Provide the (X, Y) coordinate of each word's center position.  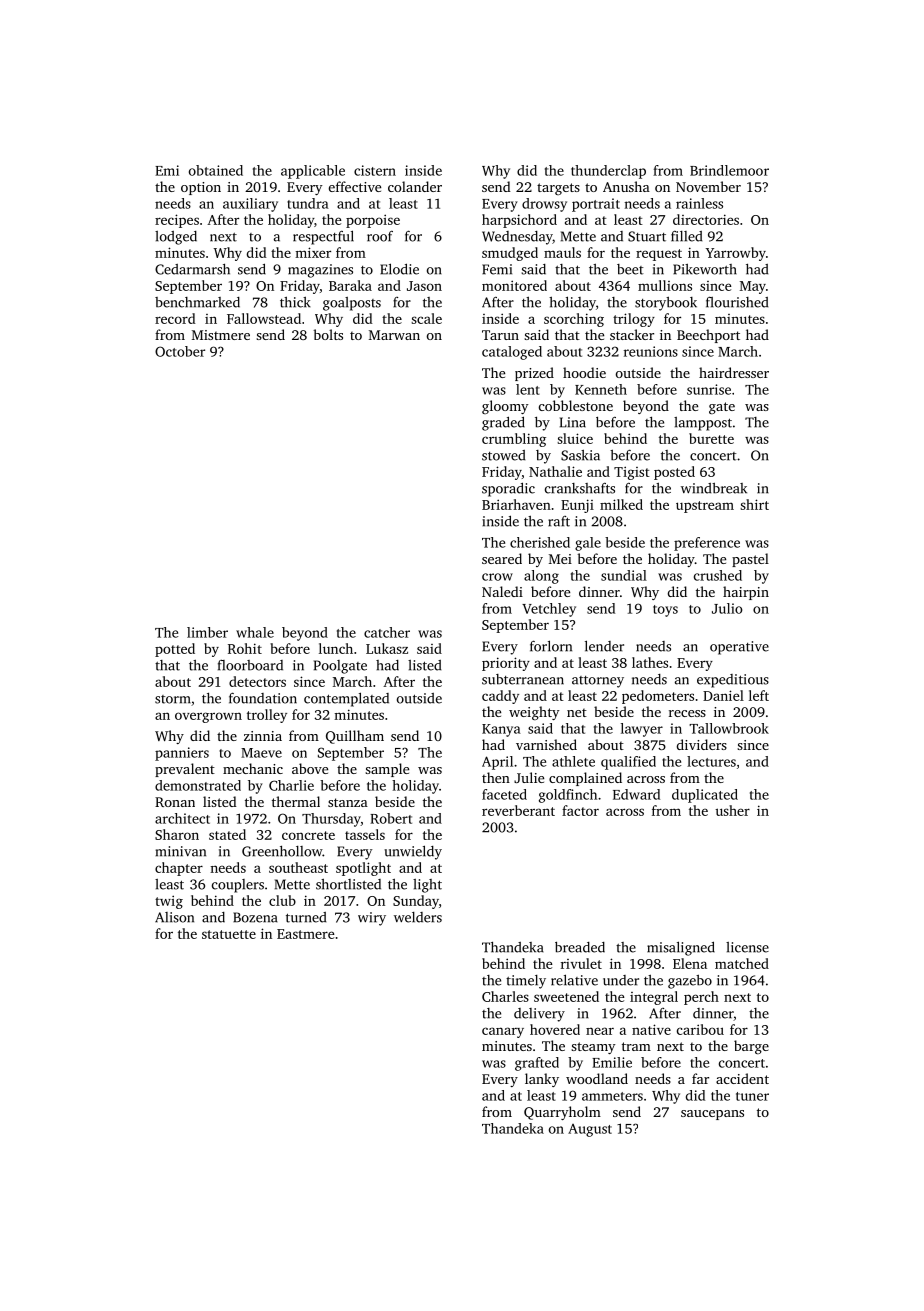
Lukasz (387, 648)
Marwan (394, 335)
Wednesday (517, 238)
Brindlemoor (729, 170)
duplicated (705, 796)
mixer (313, 252)
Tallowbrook (729, 728)
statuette (229, 934)
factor (580, 810)
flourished (737, 302)
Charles (505, 996)
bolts (328, 334)
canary (503, 1032)
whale (255, 632)
